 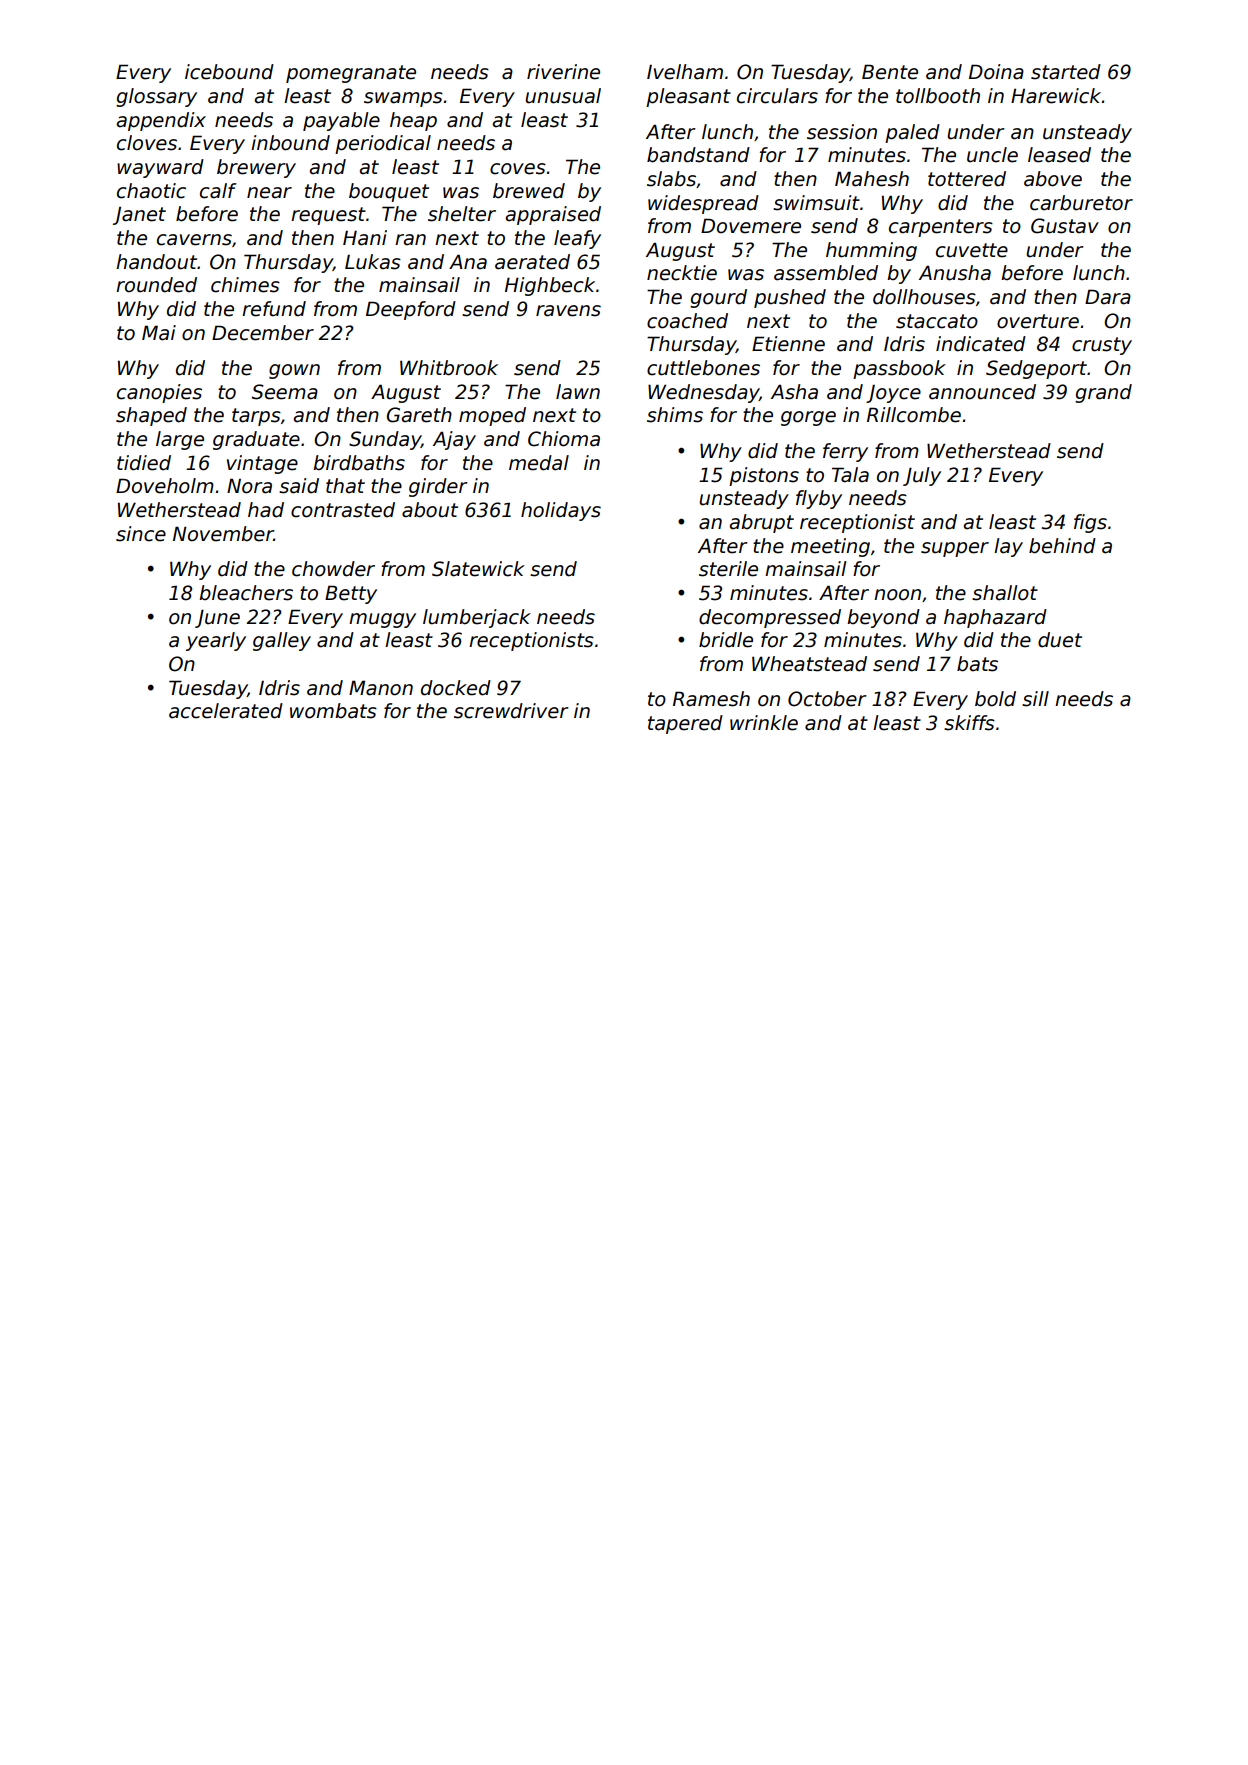 What do you see at coordinates (563, 72) in the screenshot?
I see `riverine` at bounding box center [563, 72].
